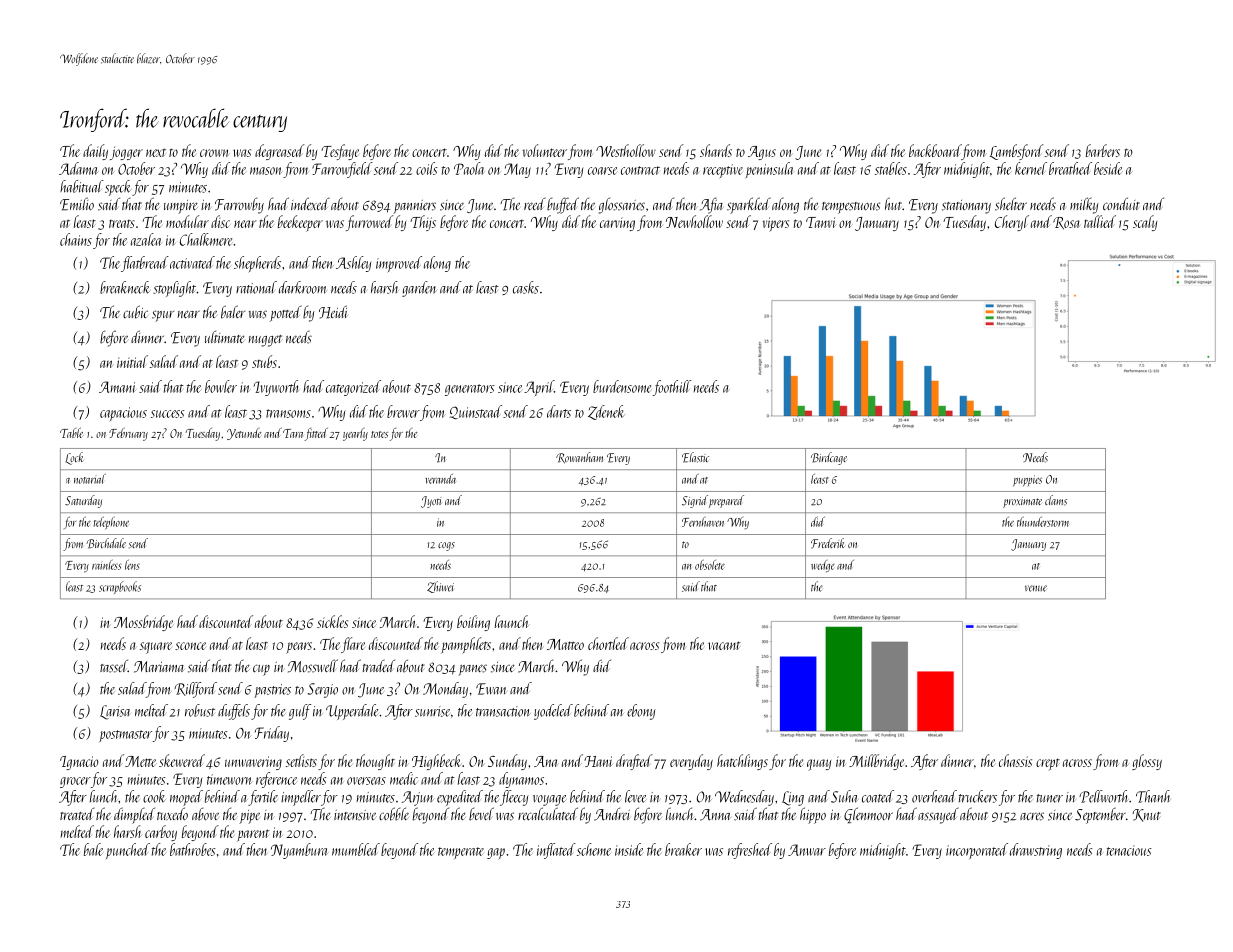  What do you see at coordinates (622, 386) in the page?
I see `burdensome` at bounding box center [622, 386].
